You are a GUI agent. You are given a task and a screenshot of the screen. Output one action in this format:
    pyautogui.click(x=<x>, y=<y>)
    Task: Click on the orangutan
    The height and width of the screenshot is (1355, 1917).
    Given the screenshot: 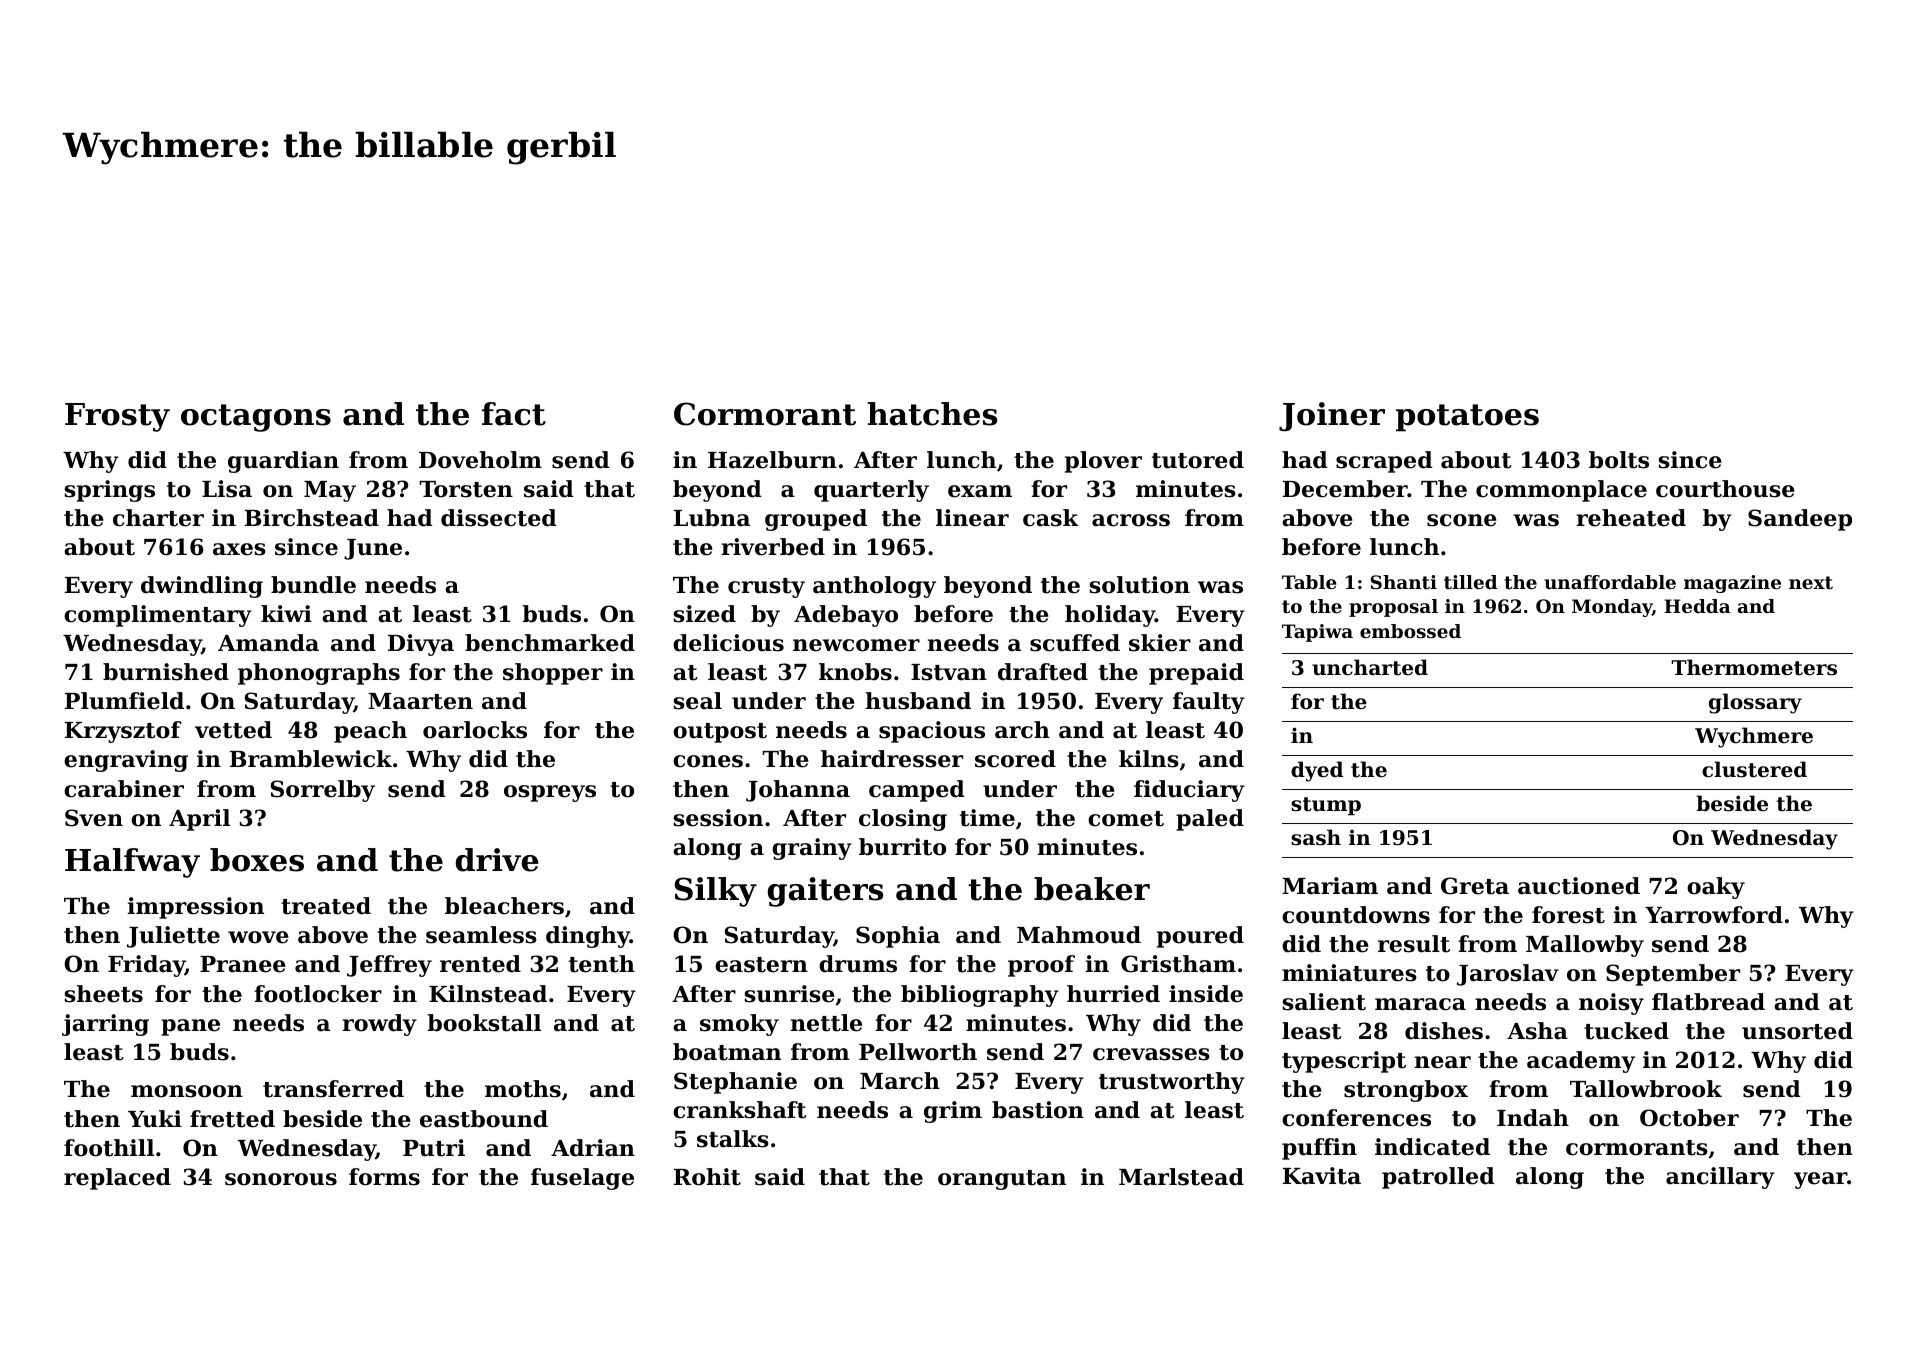 What is the action you would take?
    pyautogui.click(x=1002, y=1180)
